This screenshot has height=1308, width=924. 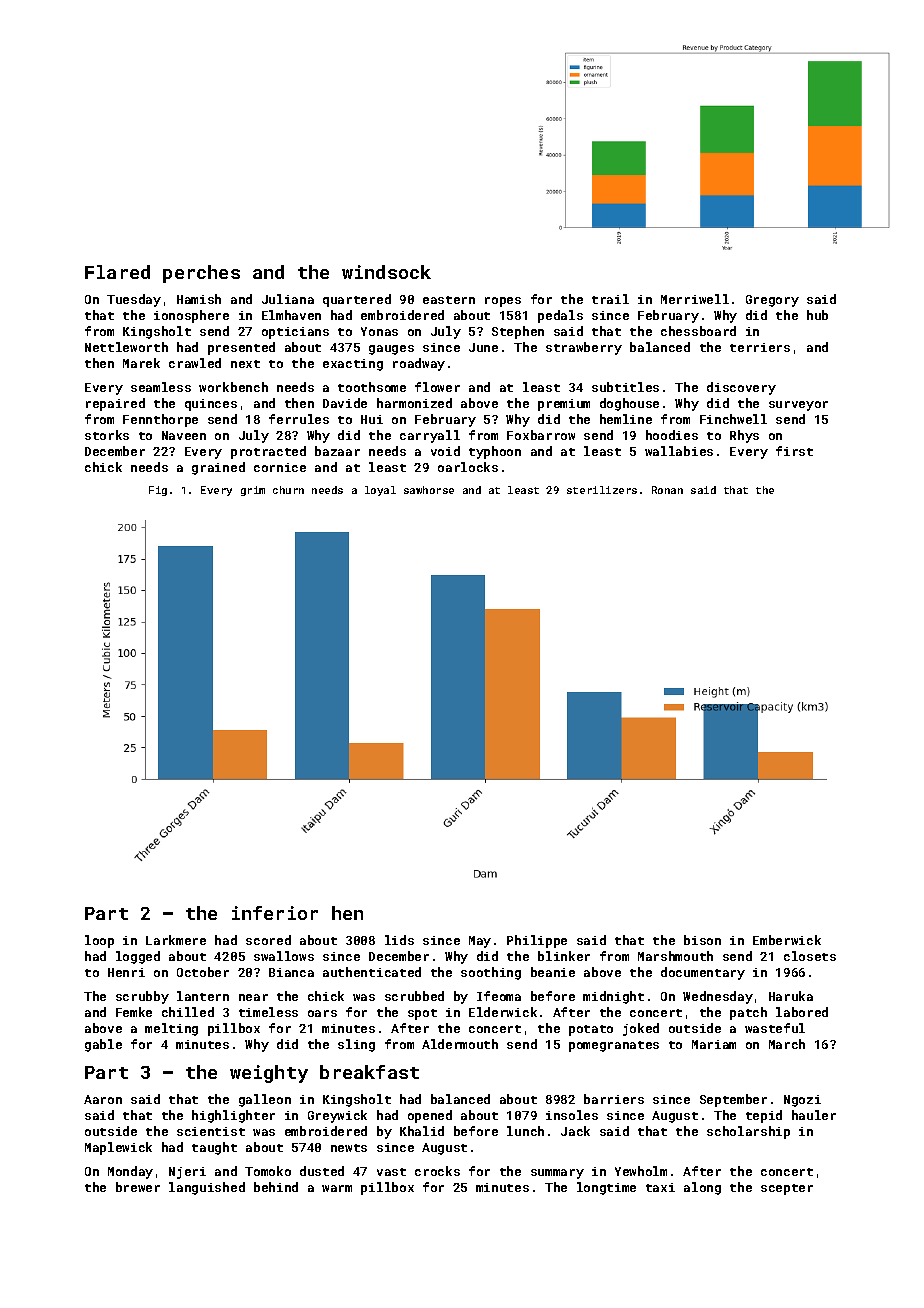 What do you see at coordinates (107, 435) in the screenshot?
I see `storks` at bounding box center [107, 435].
